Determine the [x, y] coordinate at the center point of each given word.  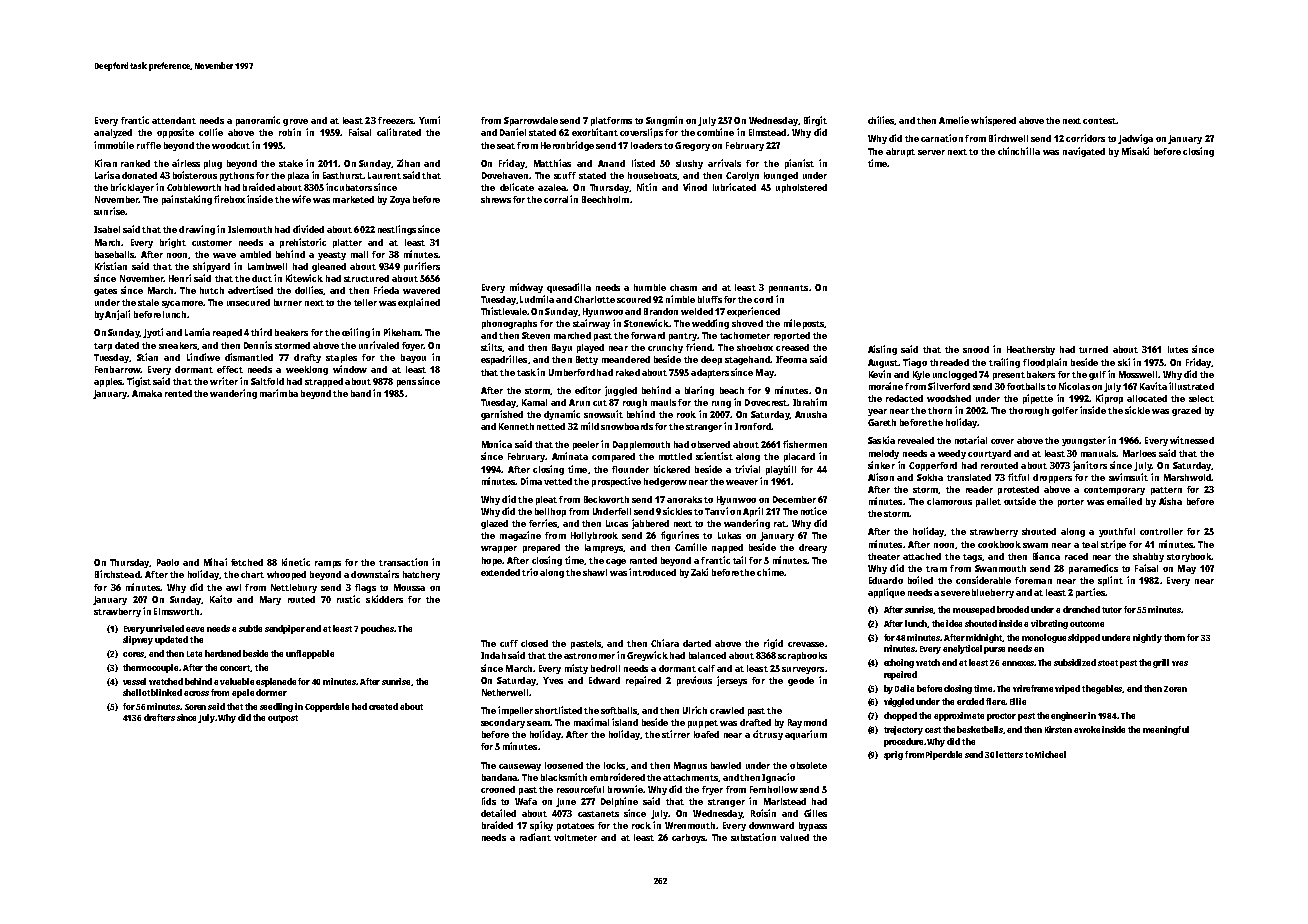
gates [105, 292]
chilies [881, 120]
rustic [348, 599]
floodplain [1045, 363]
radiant [535, 837]
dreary [813, 548]
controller [1161, 531]
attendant [174, 120]
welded [697, 311]
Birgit [815, 121]
